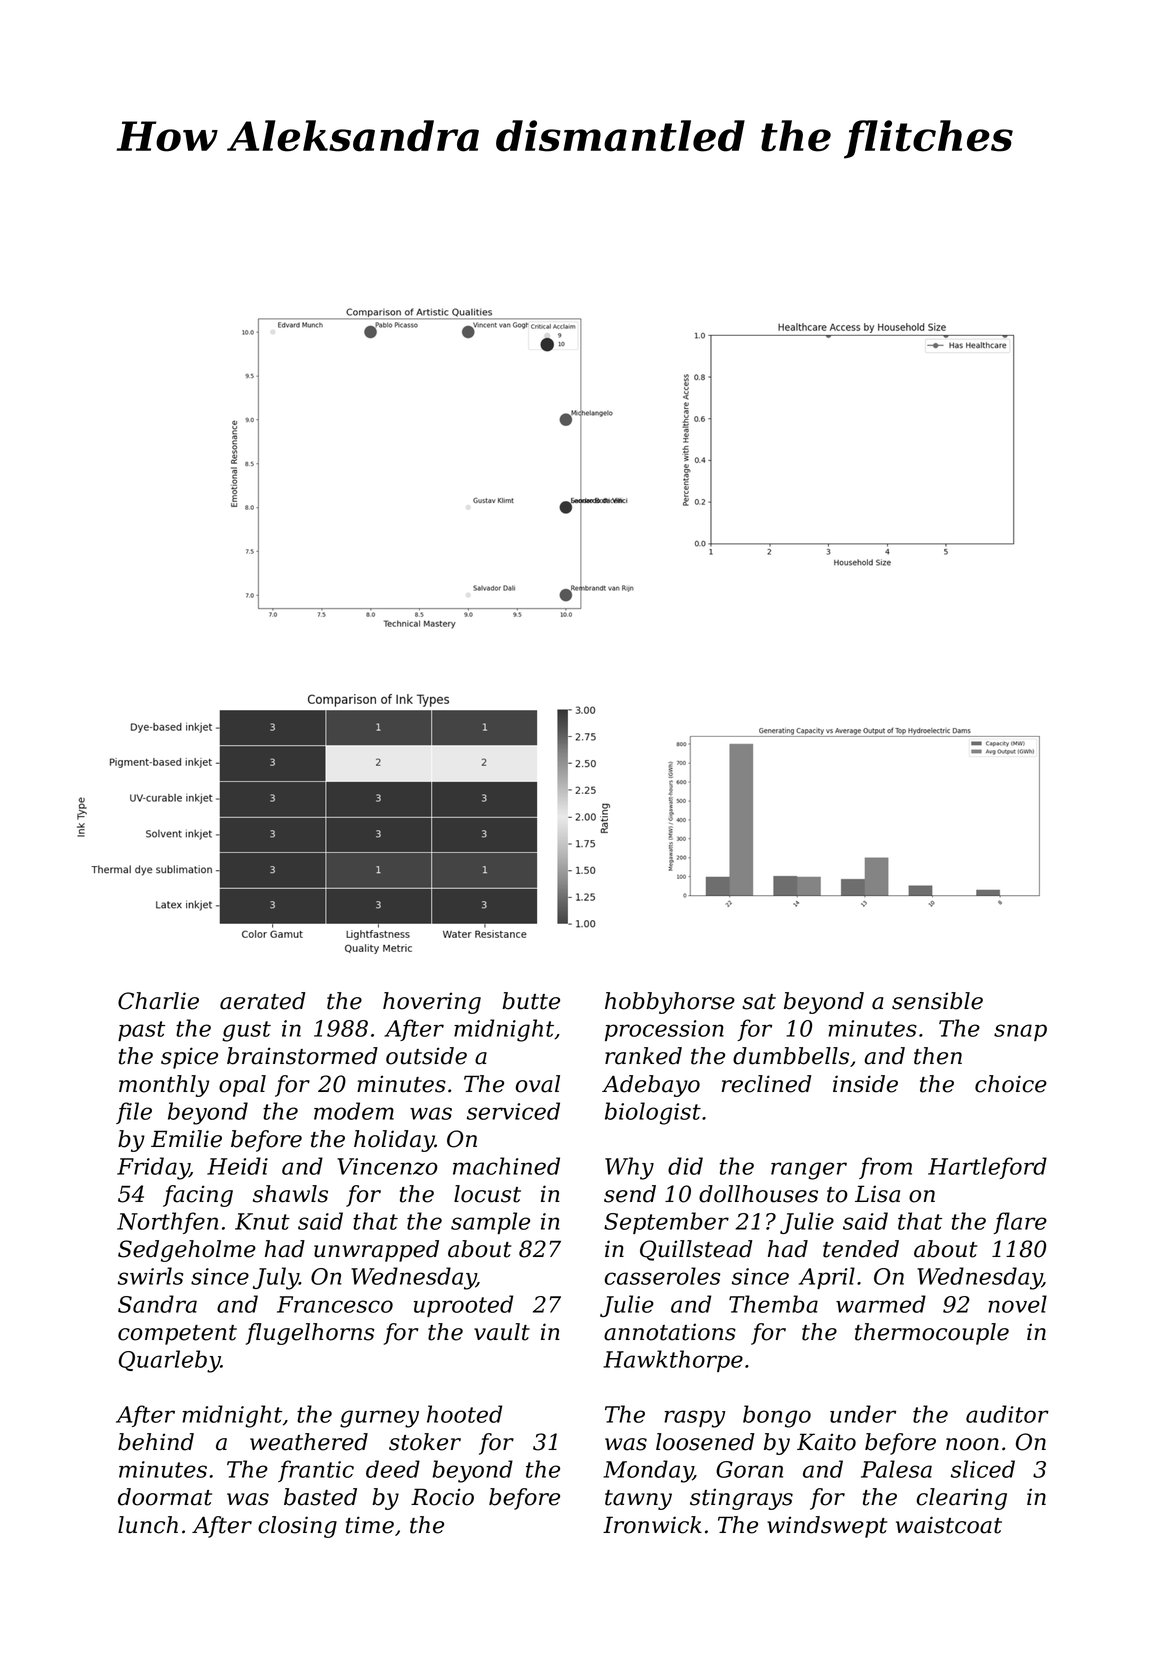  Describe the element at coordinates (827, 1527) in the page. I see `windswept` at that location.
